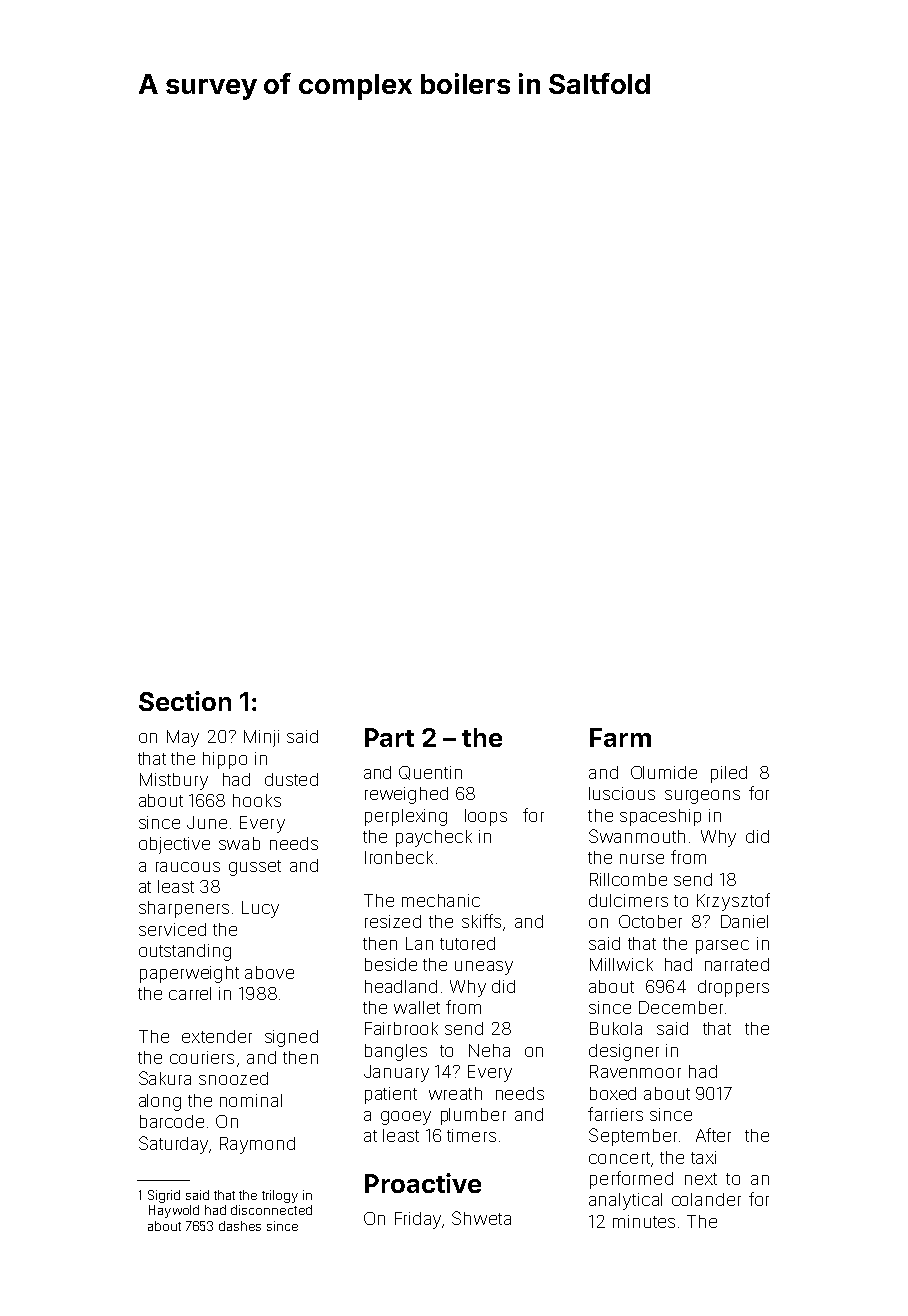  I want to click on Sigrid, so click(164, 1196).
